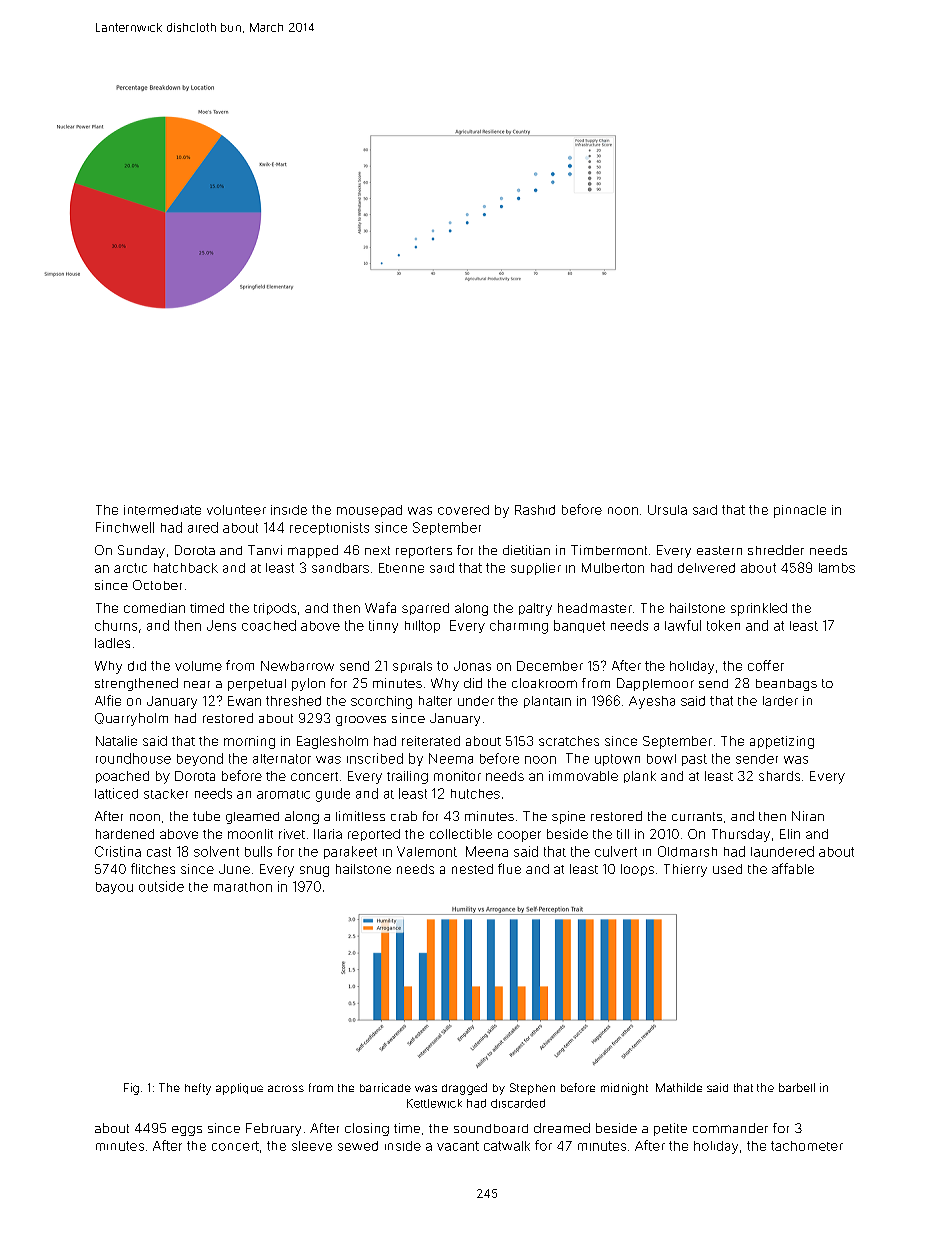 Image resolution: width=952 pixels, height=1233 pixels. What do you see at coordinates (727, 869) in the page?
I see `used` at bounding box center [727, 869].
